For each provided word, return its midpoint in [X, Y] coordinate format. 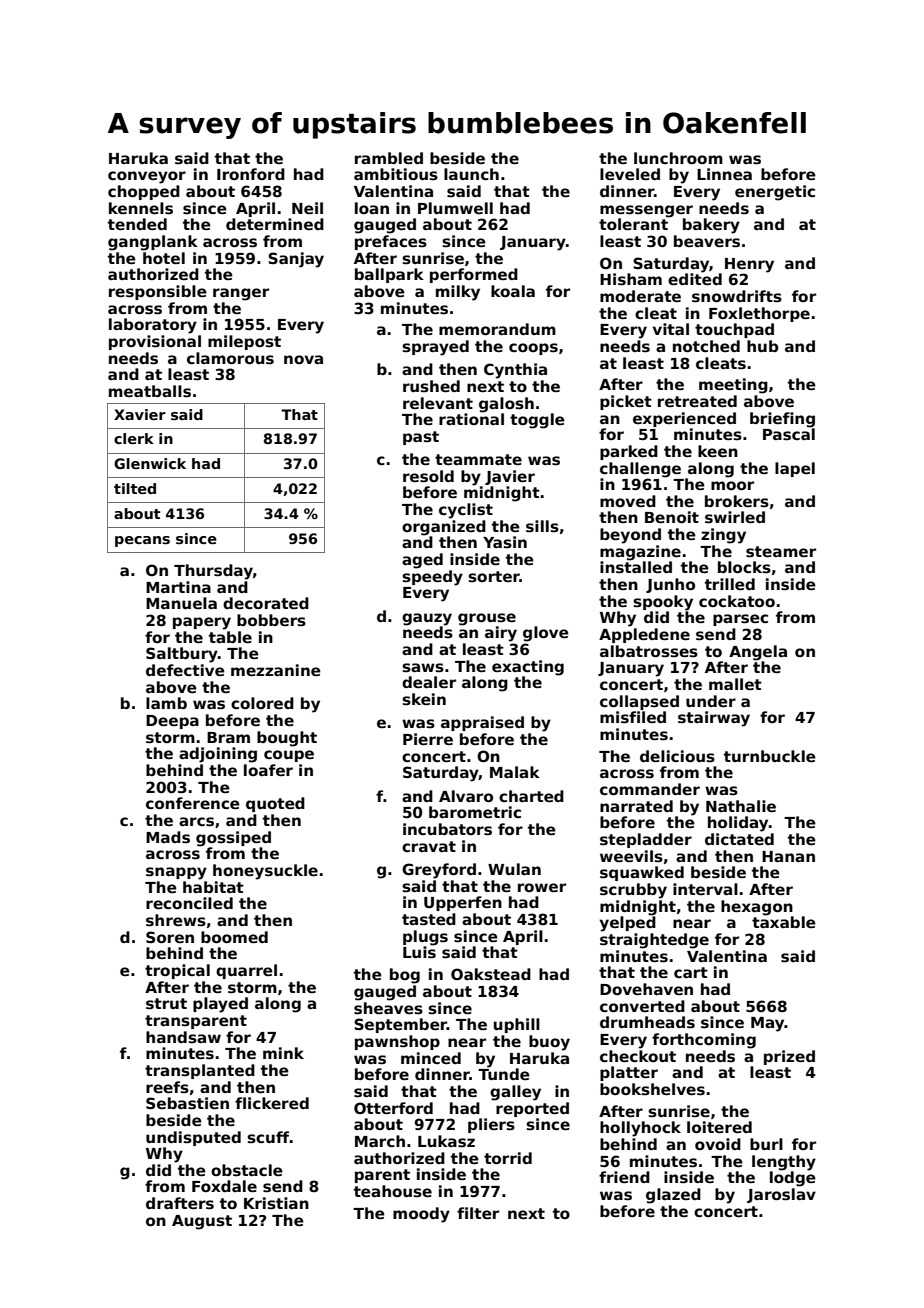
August [202, 1222]
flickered [272, 1103]
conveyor [147, 177]
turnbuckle [770, 756]
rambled [389, 158]
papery [202, 623]
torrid [508, 1158]
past [421, 438]
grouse [487, 619]
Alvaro [466, 796]
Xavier [140, 414]
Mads [168, 837]
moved [628, 501]
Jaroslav [781, 1195]
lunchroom [678, 158]
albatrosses [649, 651]
